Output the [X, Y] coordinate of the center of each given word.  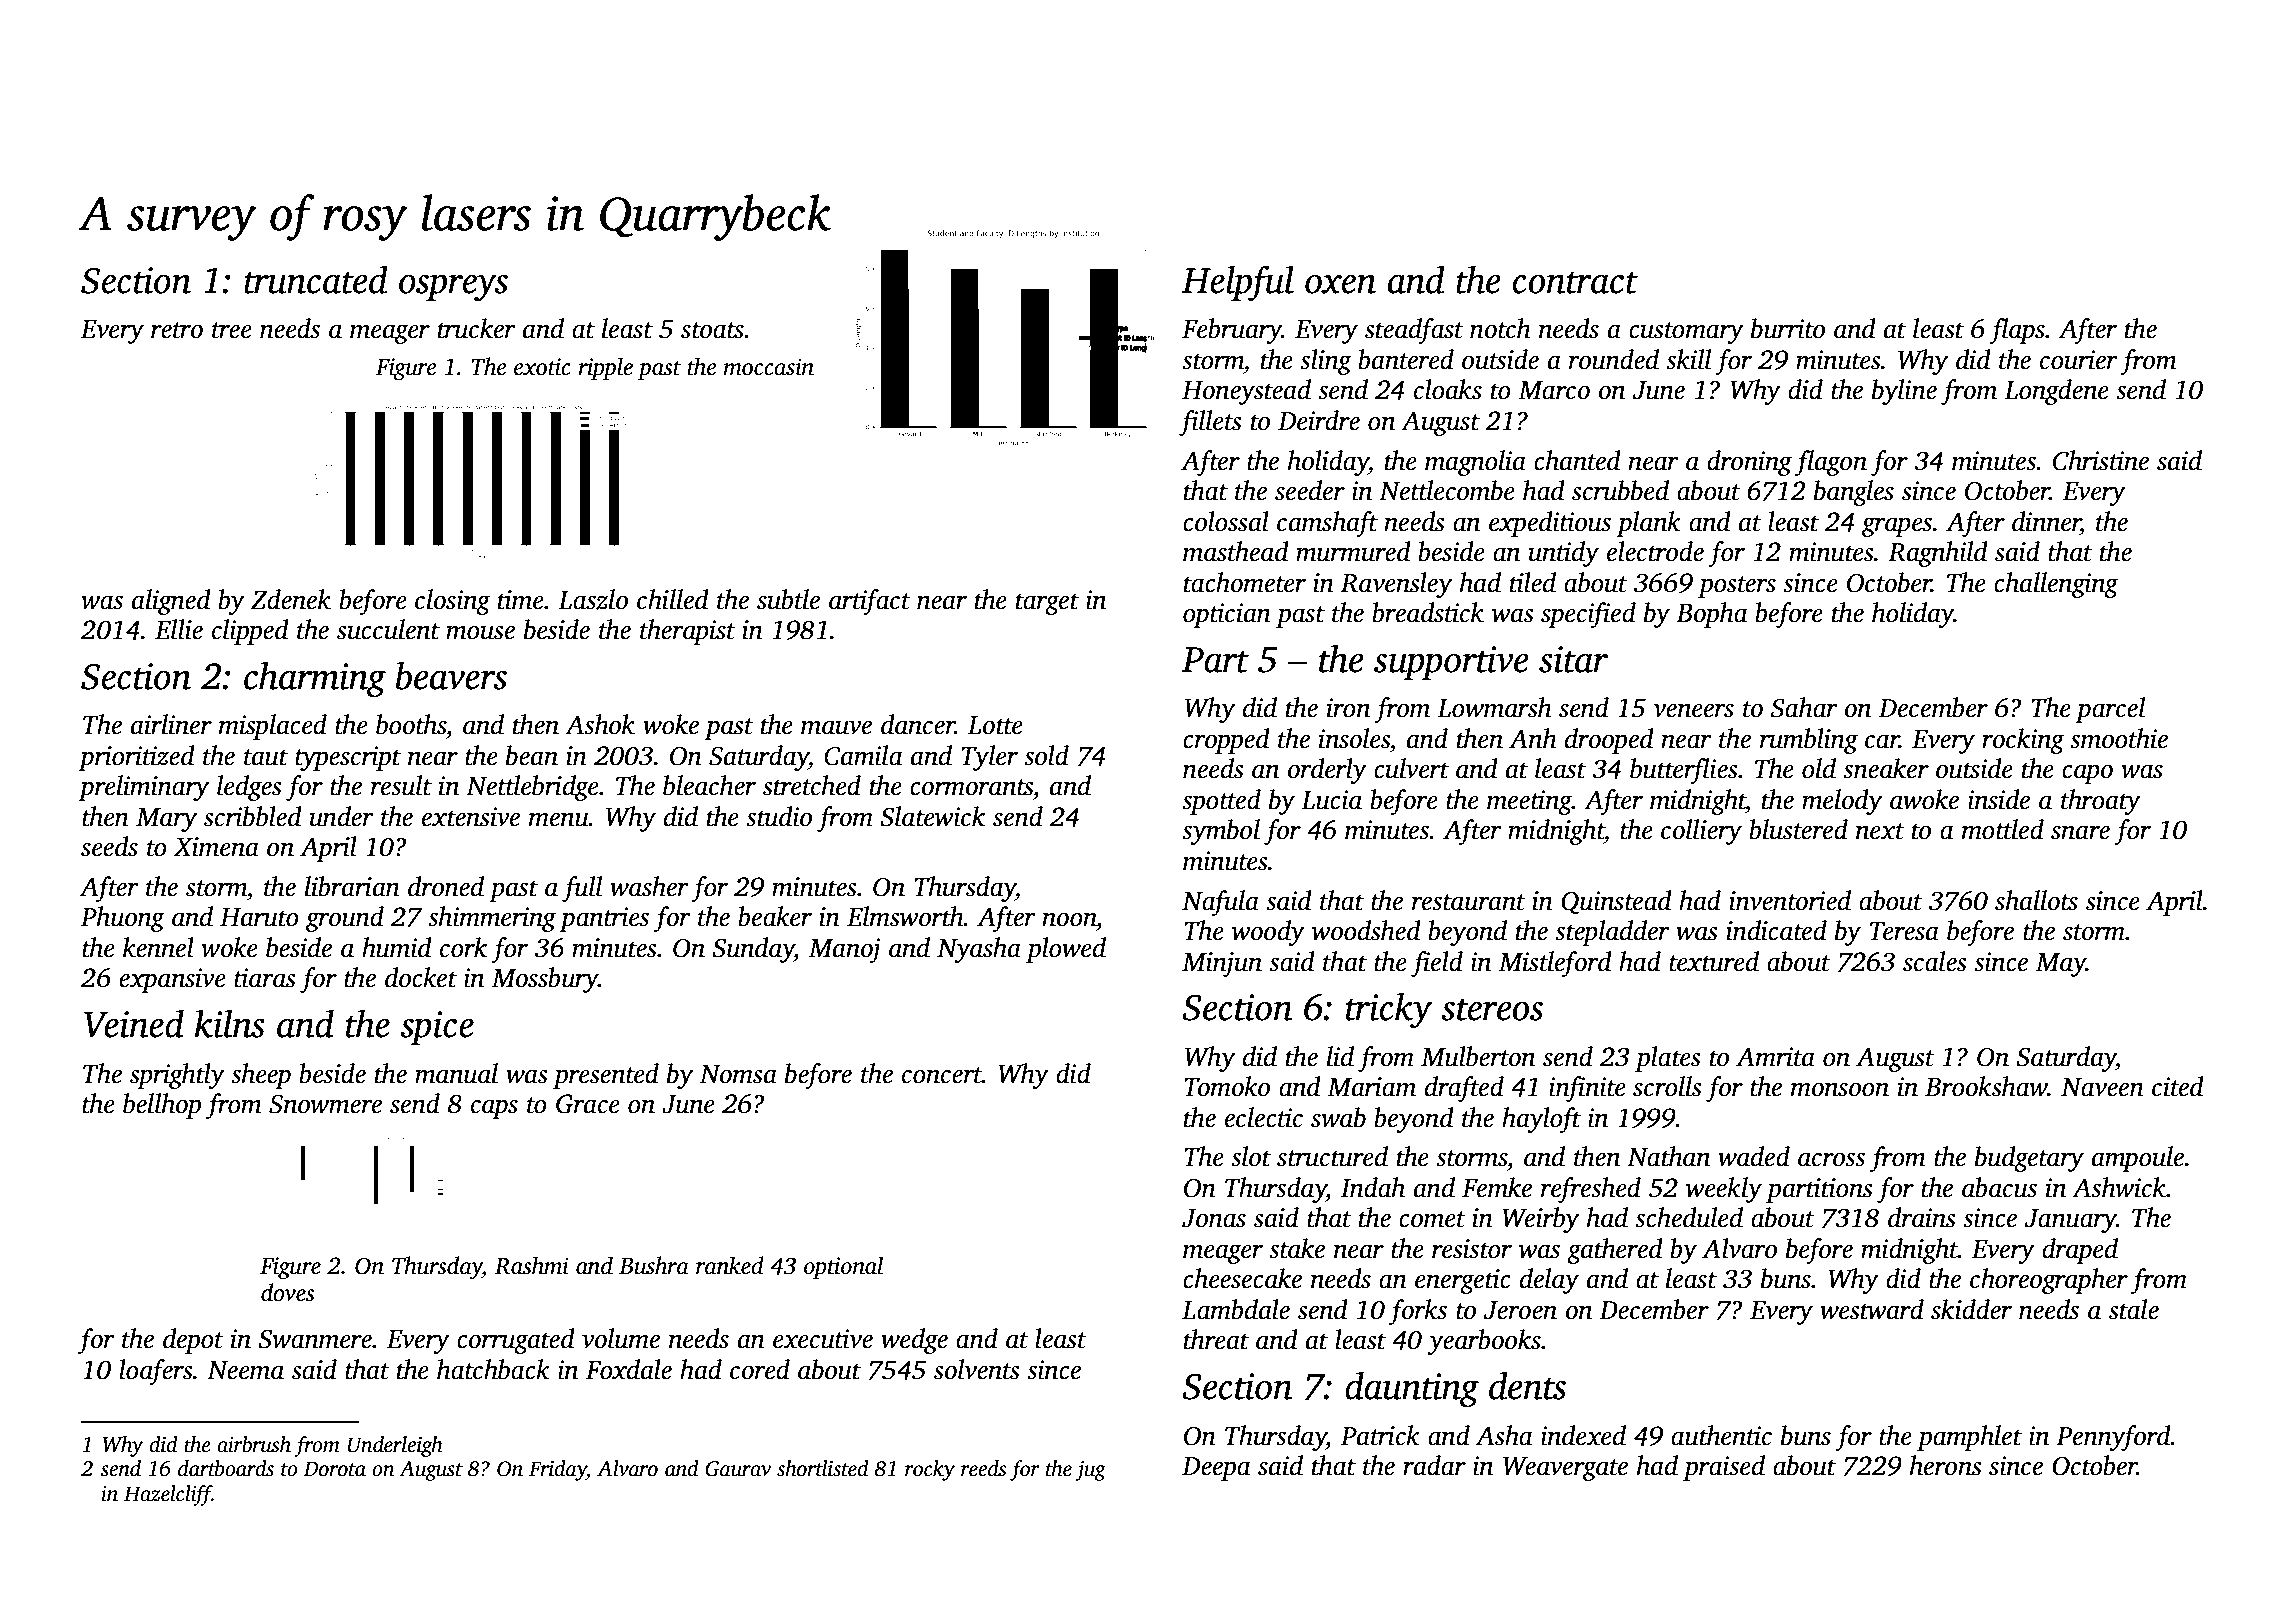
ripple [606, 368]
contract [1575, 282]
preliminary [144, 788]
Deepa [1216, 1469]
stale [2134, 1309]
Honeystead [1246, 392]
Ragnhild [1938, 554]
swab [1338, 1117]
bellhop [162, 1106]
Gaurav [738, 1469]
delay [1549, 1281]
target [1047, 604]
